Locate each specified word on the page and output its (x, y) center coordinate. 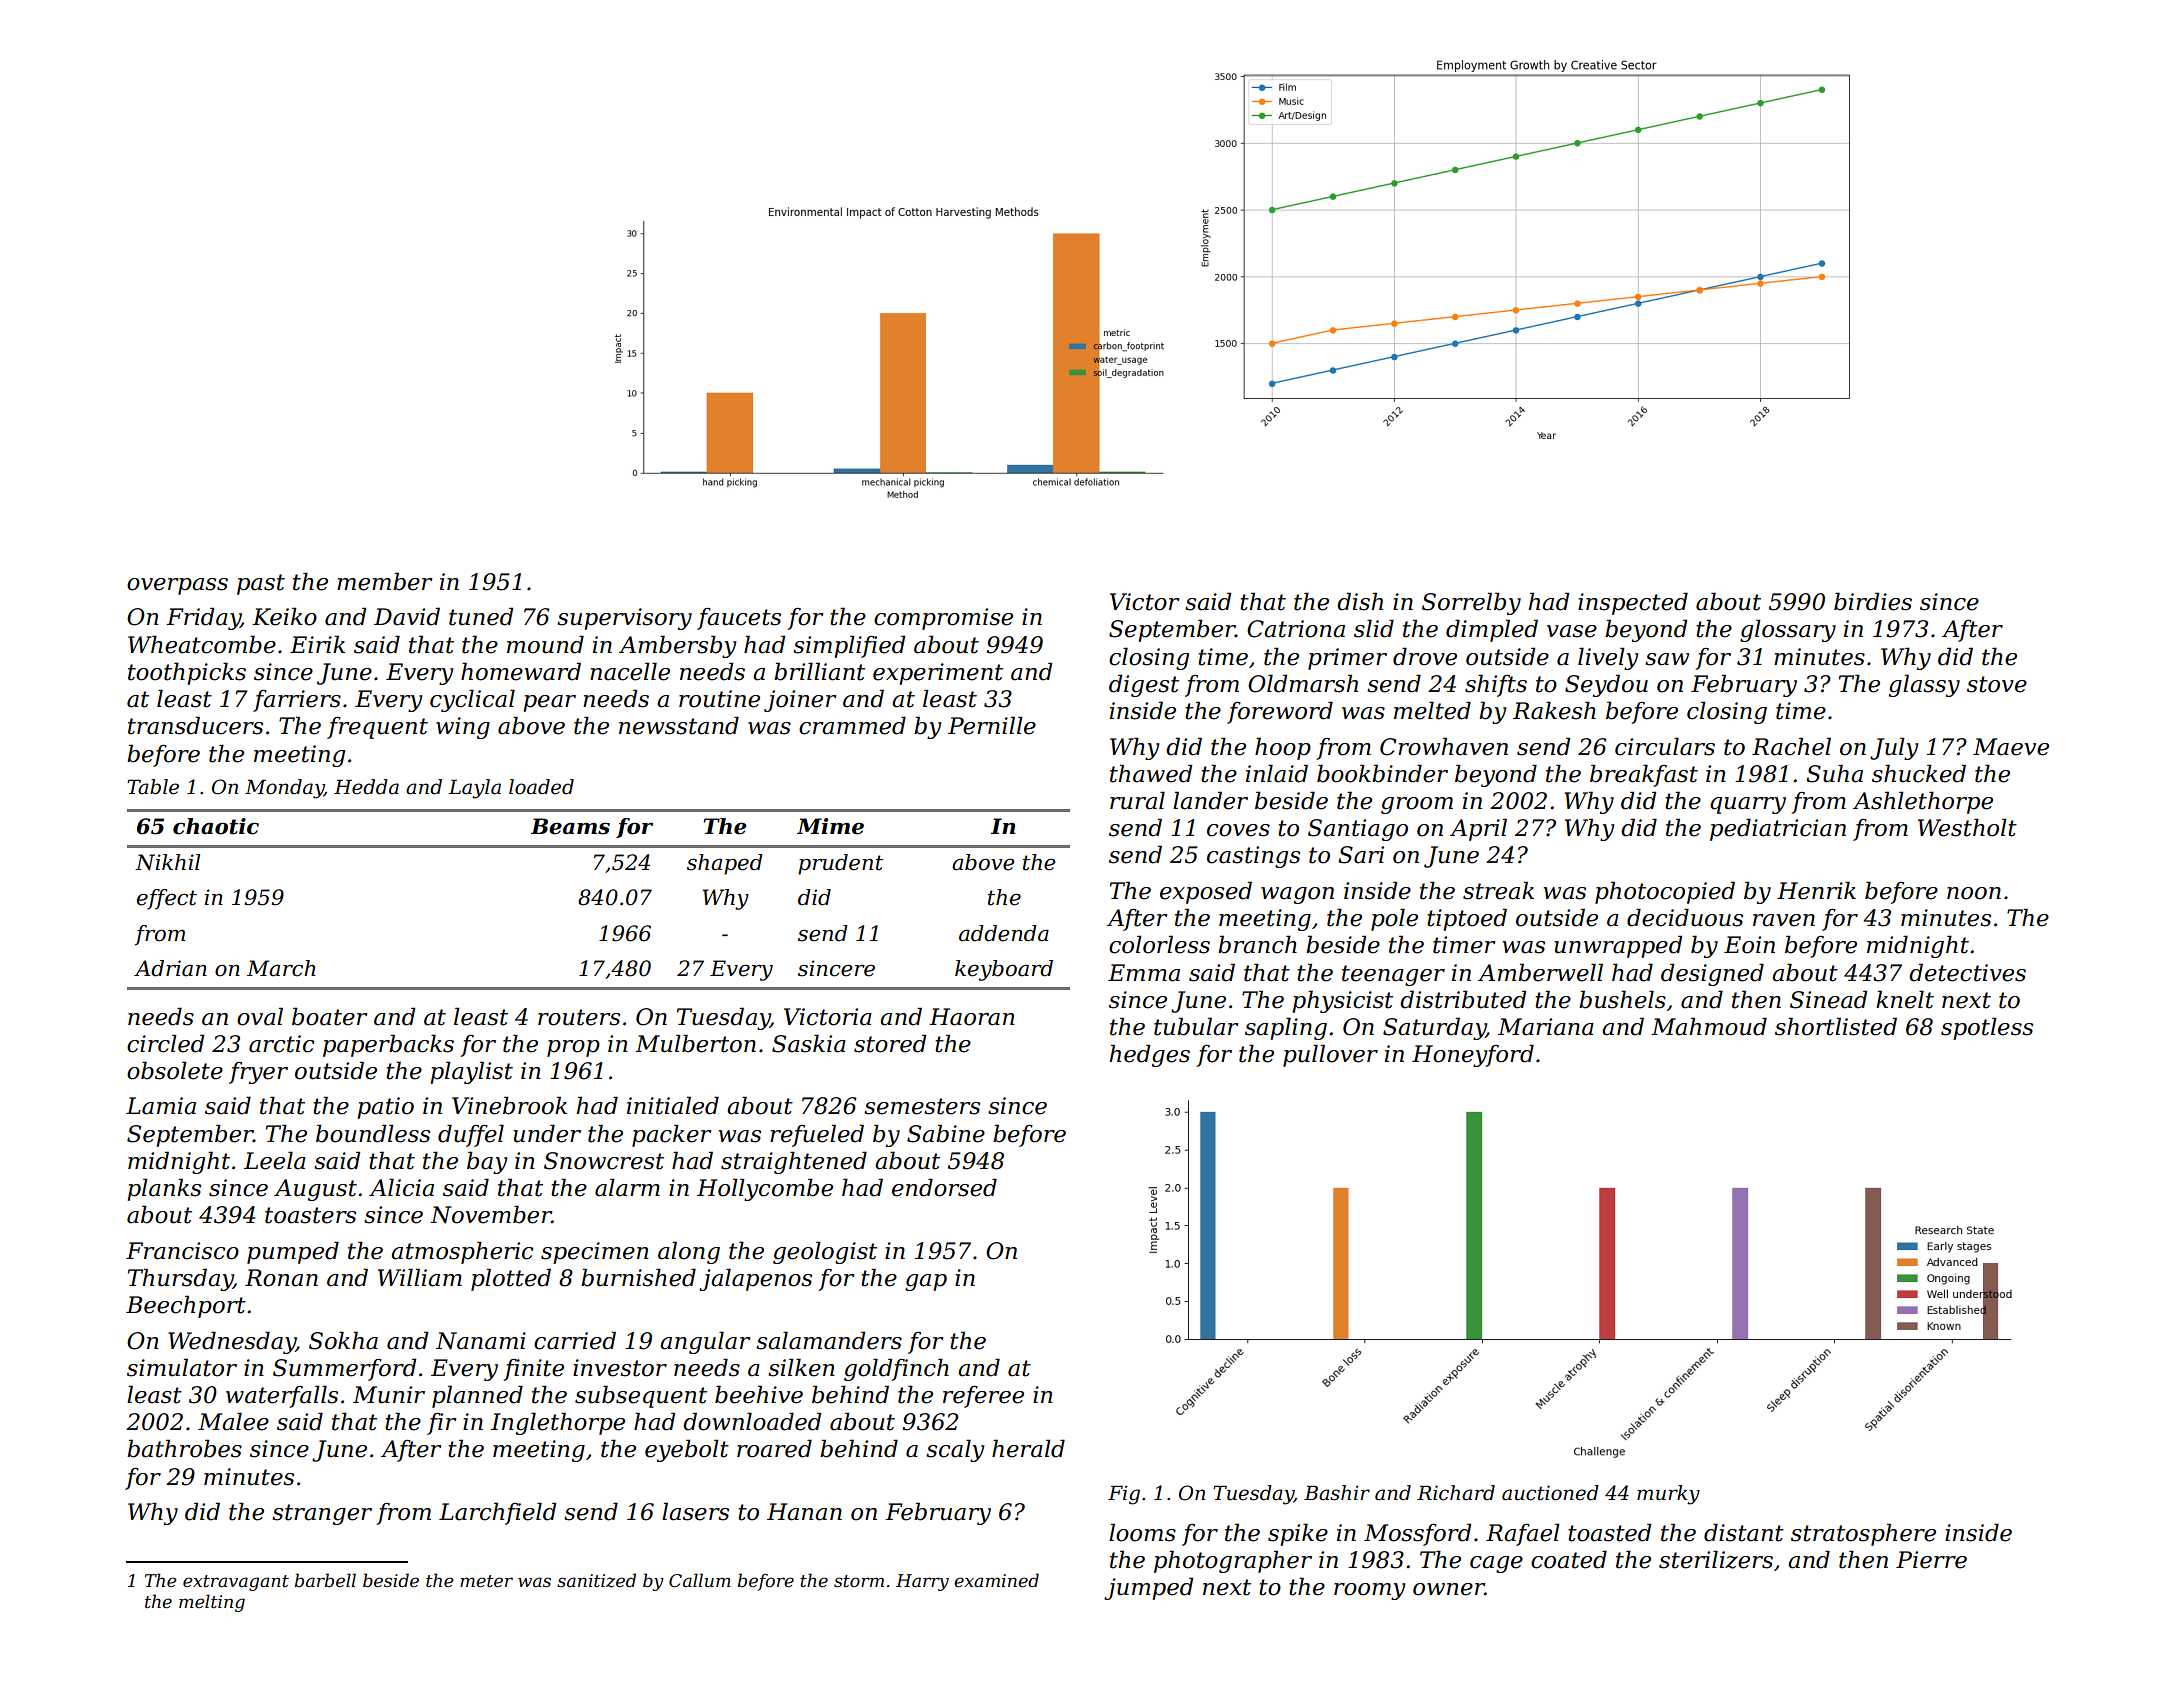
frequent (377, 728)
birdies (1873, 601)
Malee (233, 1421)
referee (983, 1397)
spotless (1987, 1028)
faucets (739, 619)
